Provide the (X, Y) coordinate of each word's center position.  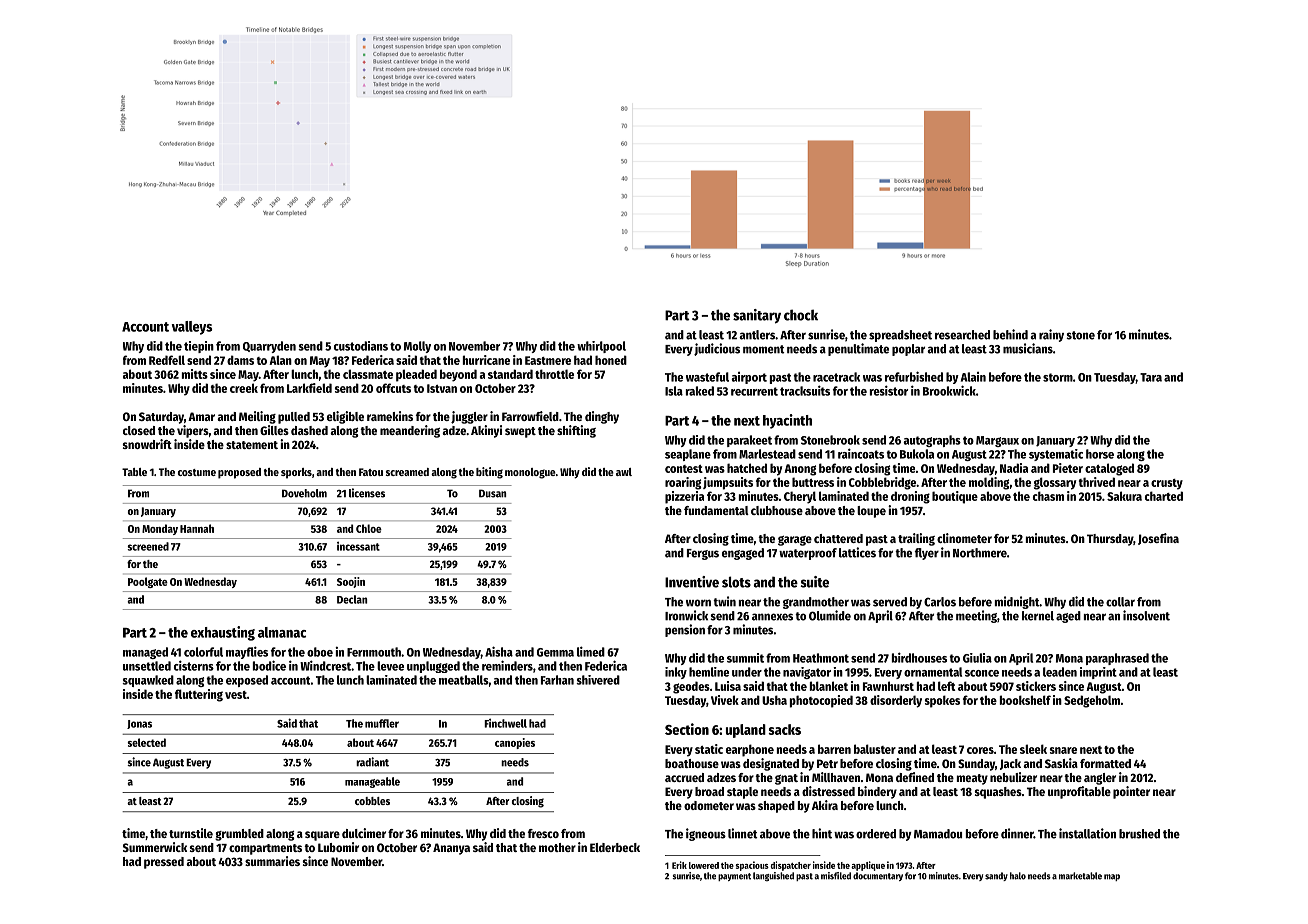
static (709, 749)
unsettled (147, 666)
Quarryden (269, 347)
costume (197, 472)
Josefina (1158, 539)
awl (624, 472)
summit (745, 658)
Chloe (369, 528)
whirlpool (601, 347)
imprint (1098, 673)
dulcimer (364, 833)
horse (1100, 454)
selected (147, 742)
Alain (973, 377)
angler (1100, 779)
